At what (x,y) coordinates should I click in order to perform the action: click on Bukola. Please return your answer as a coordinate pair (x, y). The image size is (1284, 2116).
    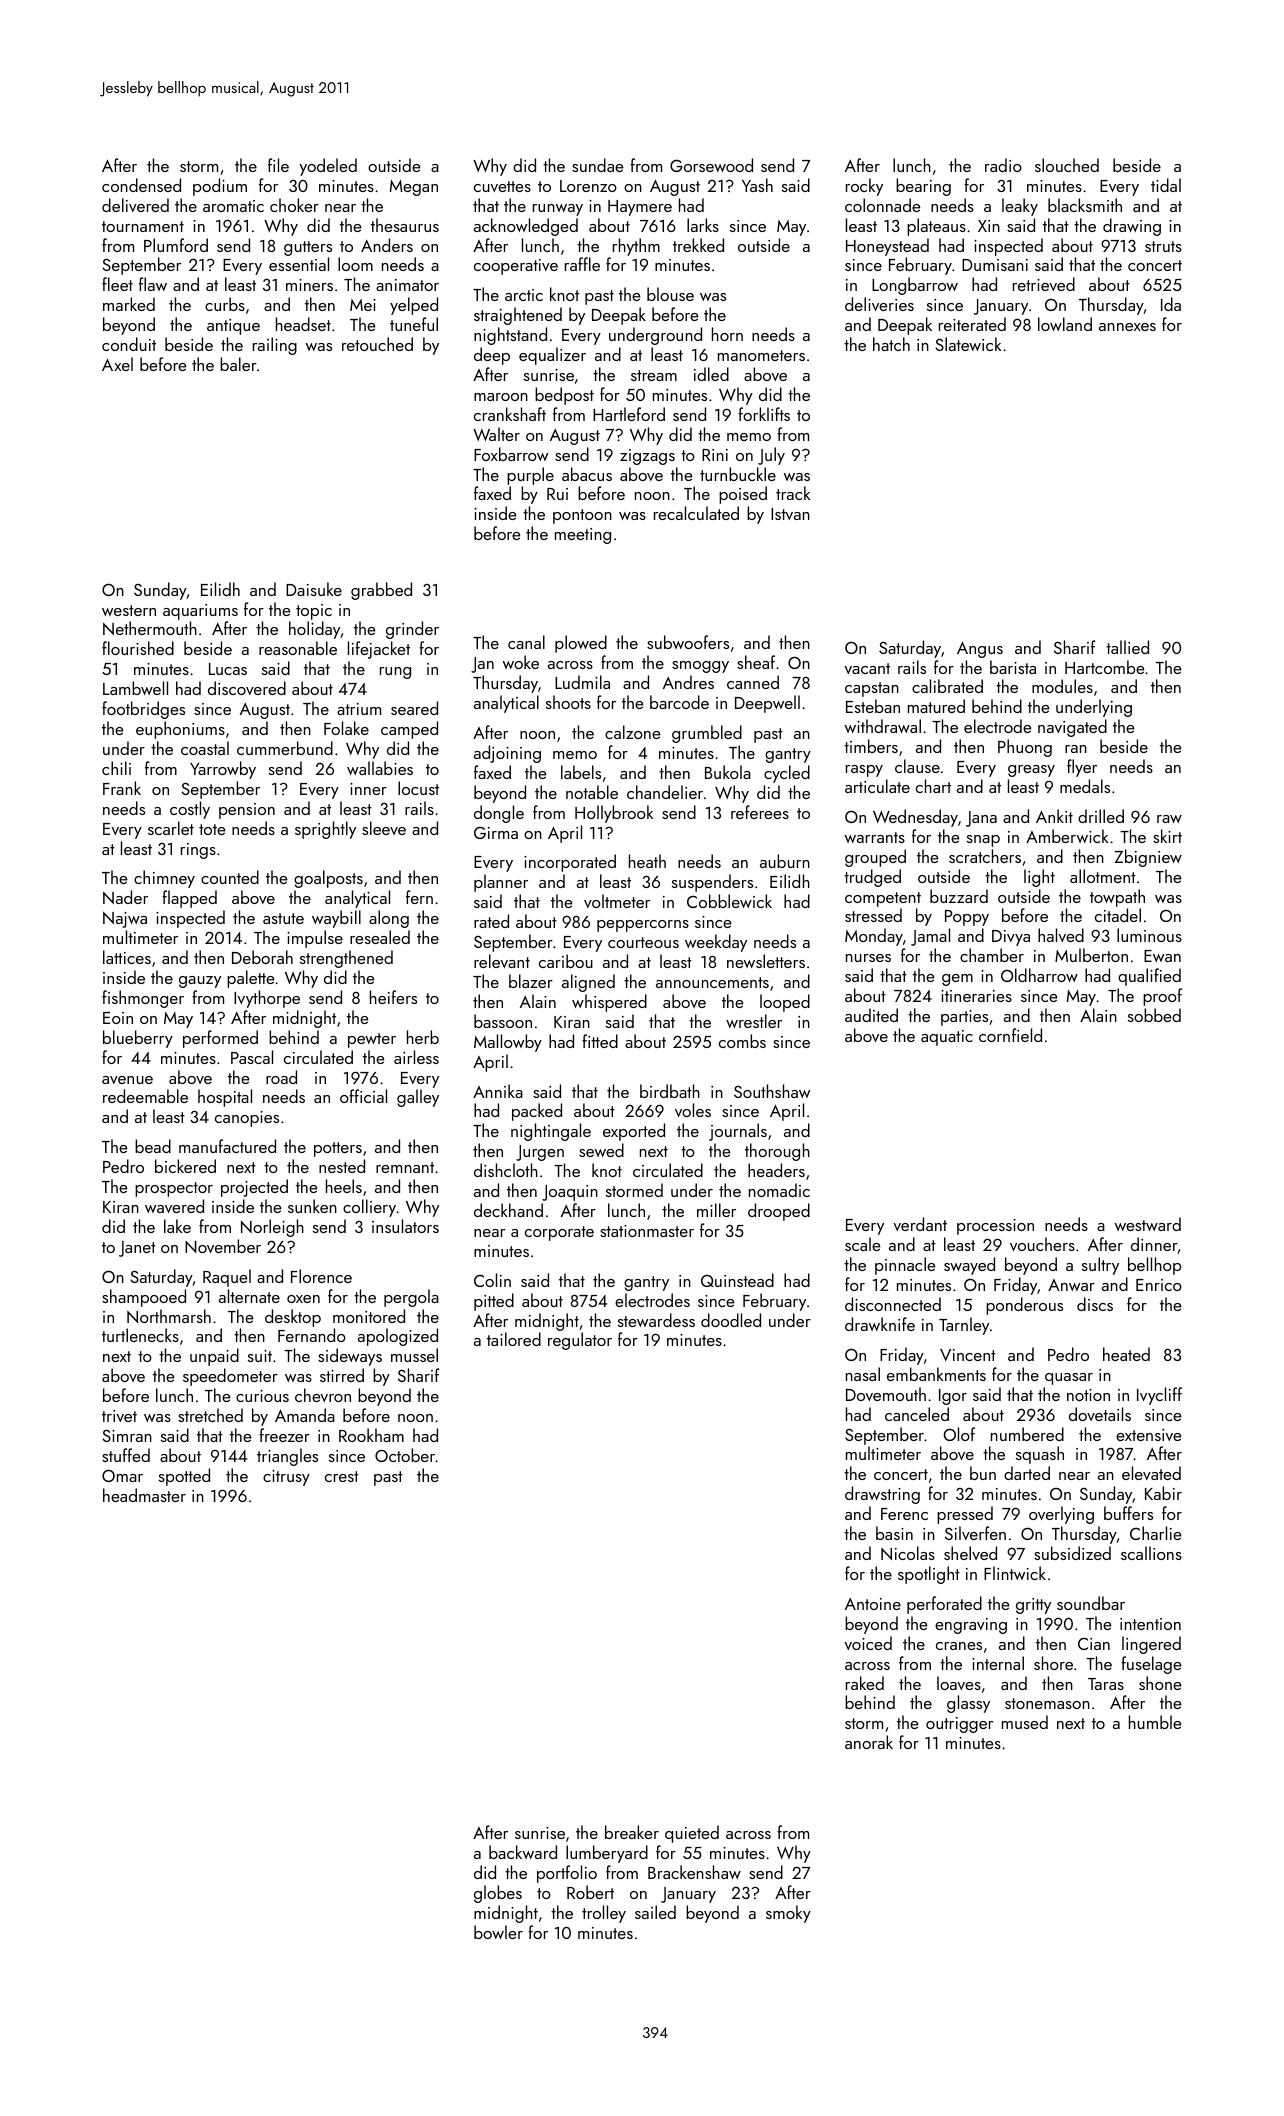
    Looking at the image, I should click on (728, 772).
